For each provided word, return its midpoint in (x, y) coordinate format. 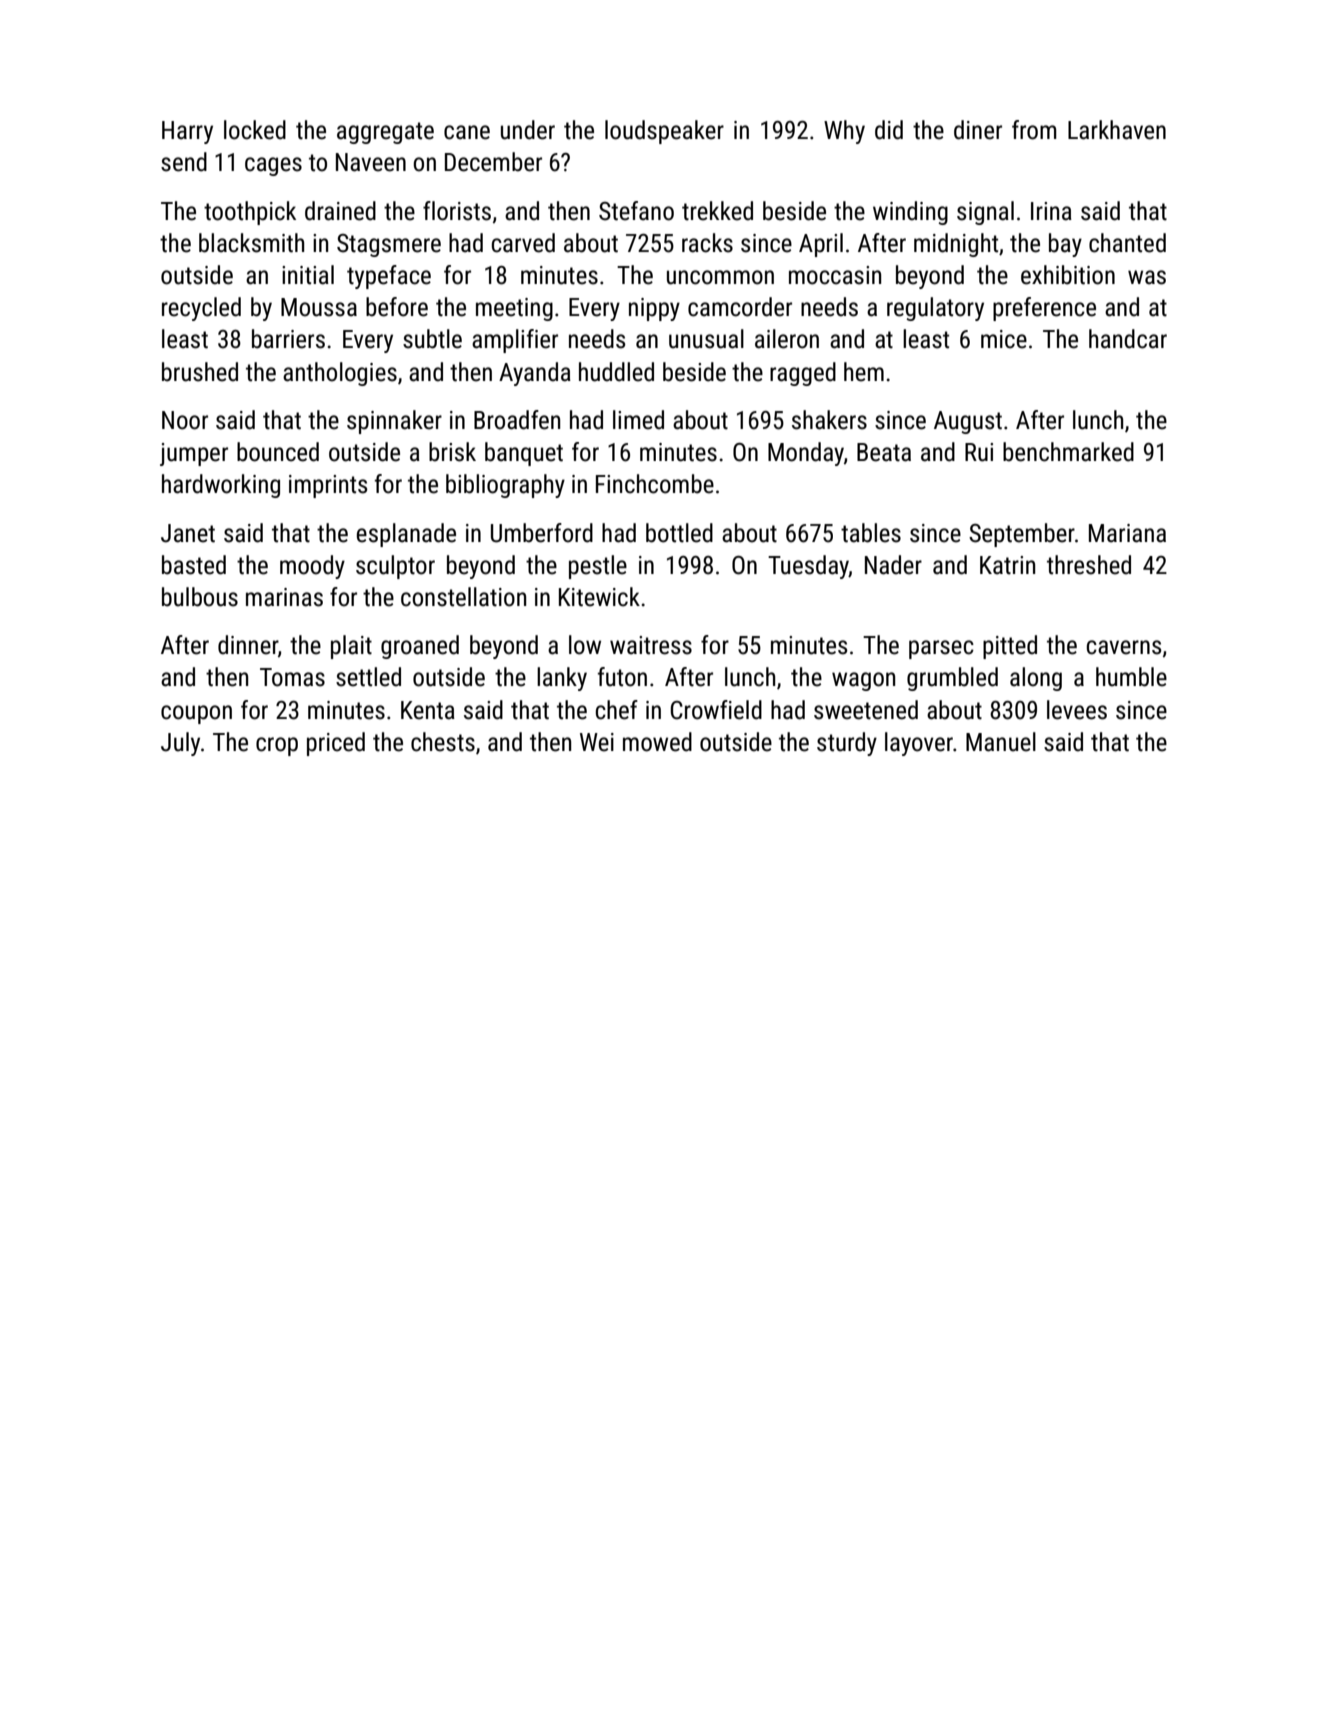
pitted (1010, 647)
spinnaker (394, 422)
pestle (598, 567)
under (528, 130)
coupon (196, 714)
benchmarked (1068, 452)
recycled (201, 309)
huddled (616, 372)
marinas (284, 597)
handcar (1128, 339)
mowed (657, 742)
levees (1077, 710)
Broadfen (517, 420)
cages (273, 166)
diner (978, 130)
